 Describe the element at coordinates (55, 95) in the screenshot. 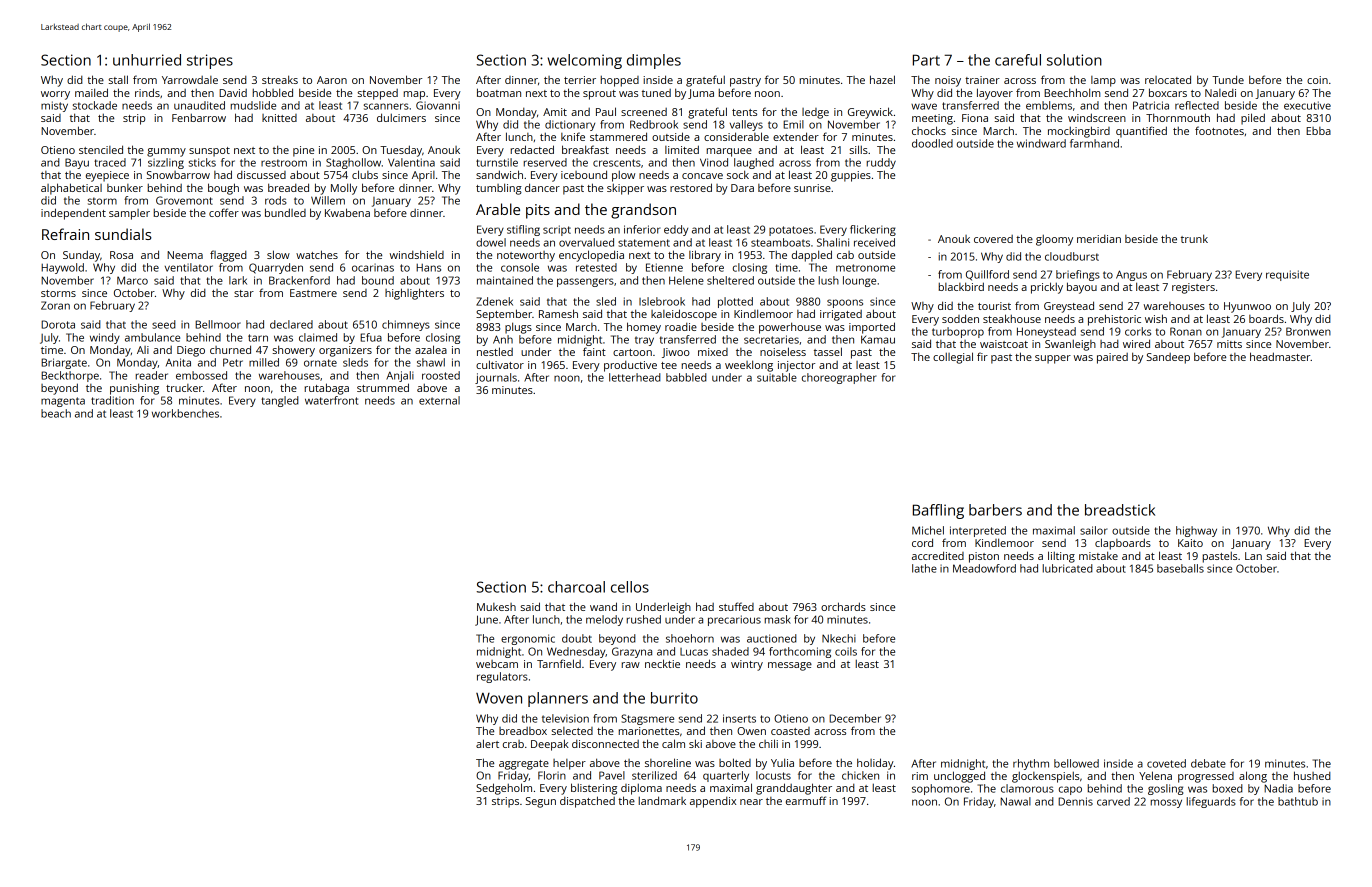

I see `worry` at that location.
